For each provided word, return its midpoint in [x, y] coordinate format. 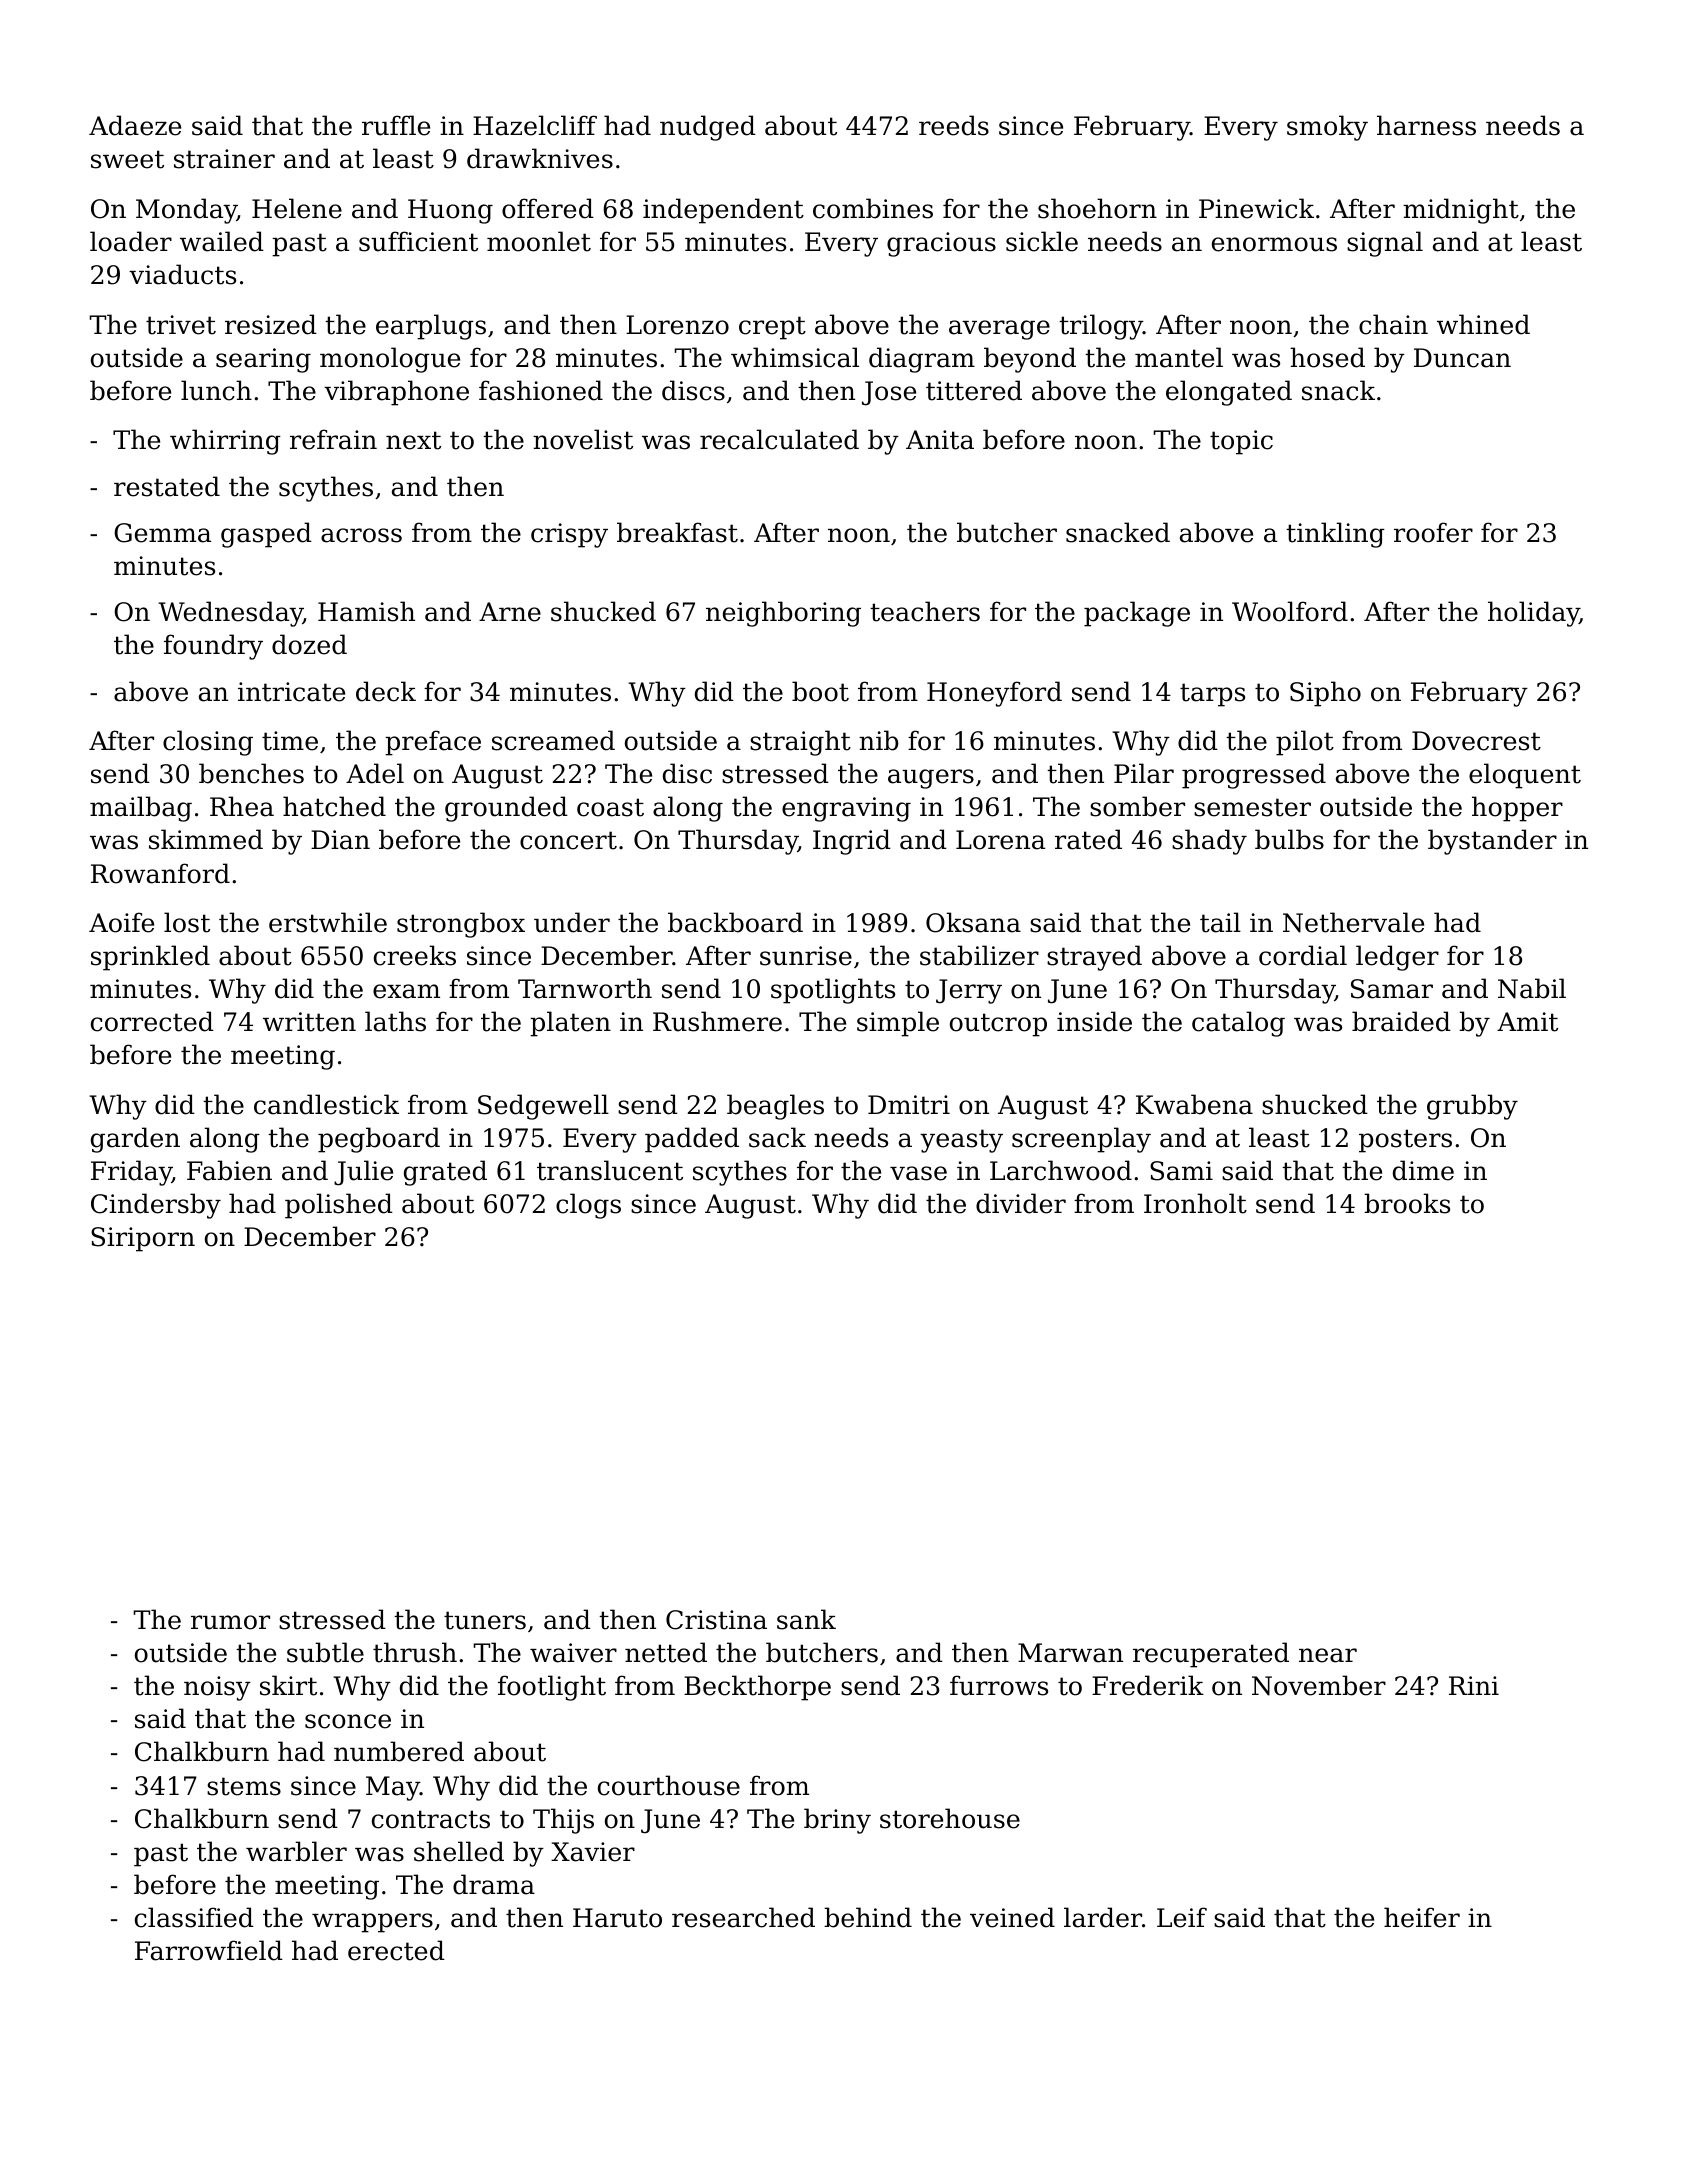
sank [806, 1619]
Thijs [563, 1821]
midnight [1461, 211]
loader [131, 241]
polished [339, 1206]
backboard [735, 922]
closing [208, 743]
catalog [1238, 1024]
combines [873, 208]
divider [1021, 1203]
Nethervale [1353, 922]
